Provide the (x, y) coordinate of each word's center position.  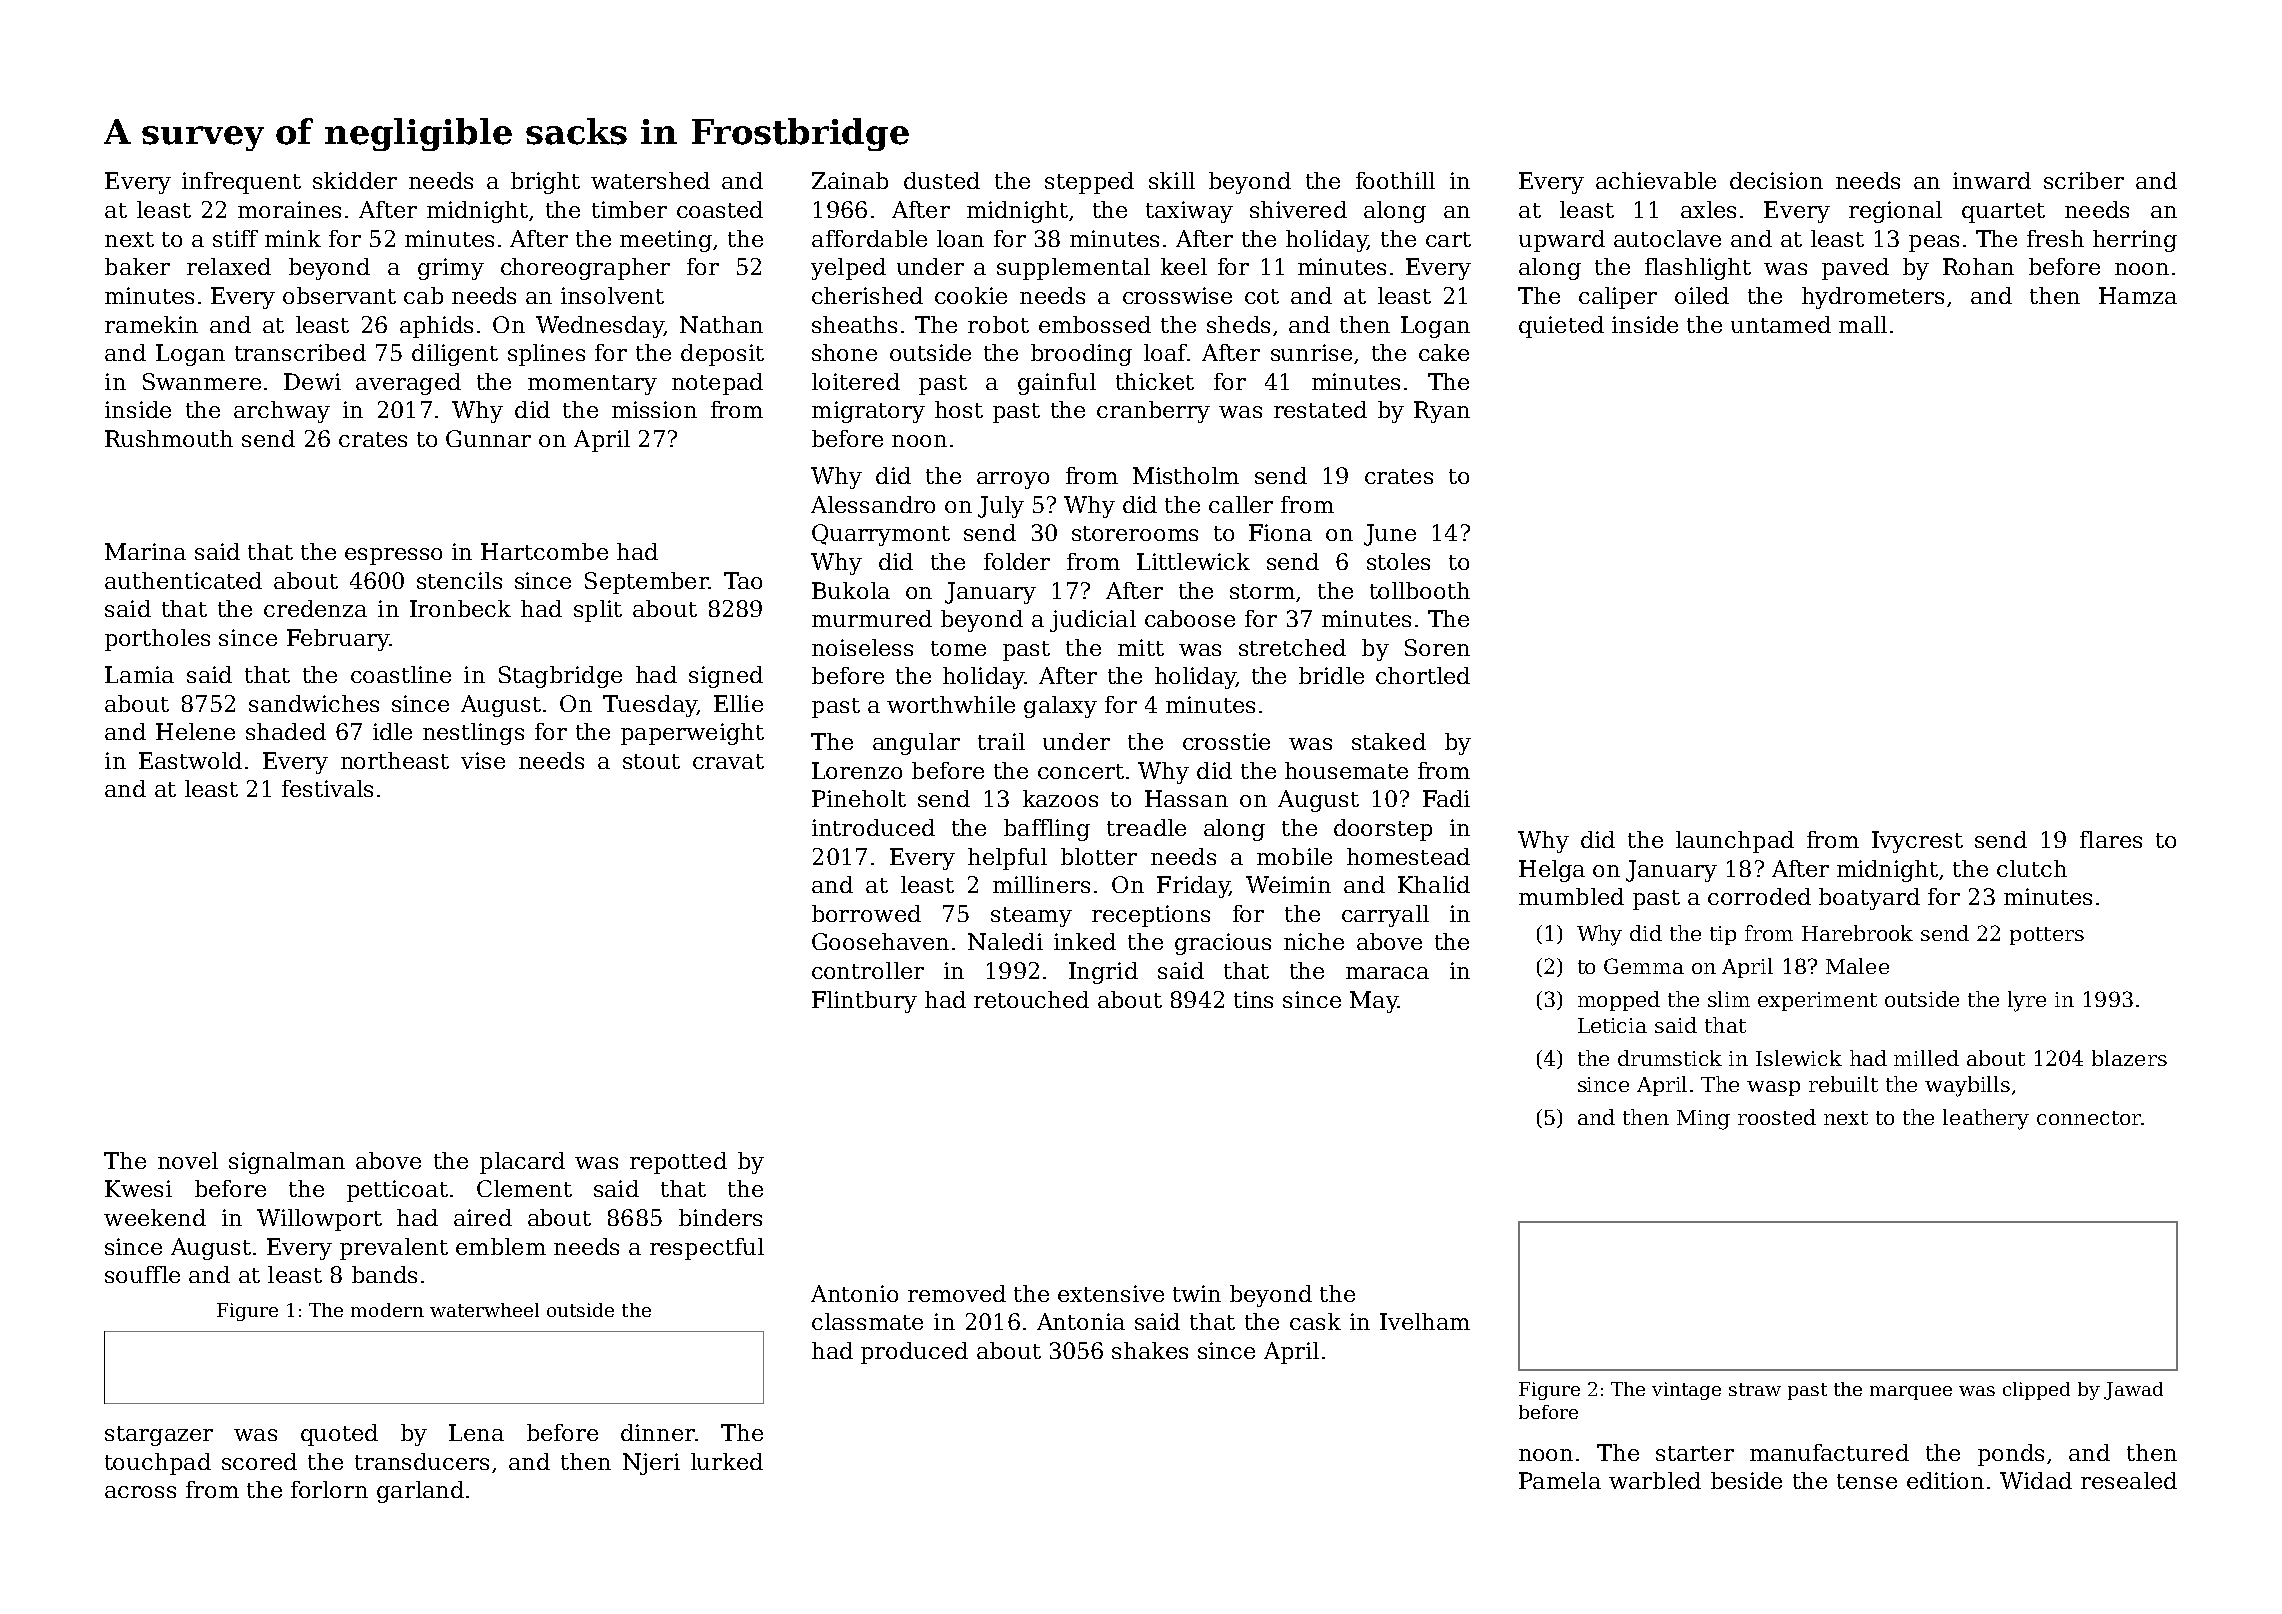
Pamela (1560, 1480)
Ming (1703, 1120)
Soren (1437, 647)
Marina (145, 551)
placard (522, 1163)
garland (420, 1492)
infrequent (241, 183)
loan (960, 238)
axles (1708, 209)
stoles (1398, 561)
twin (1197, 1293)
